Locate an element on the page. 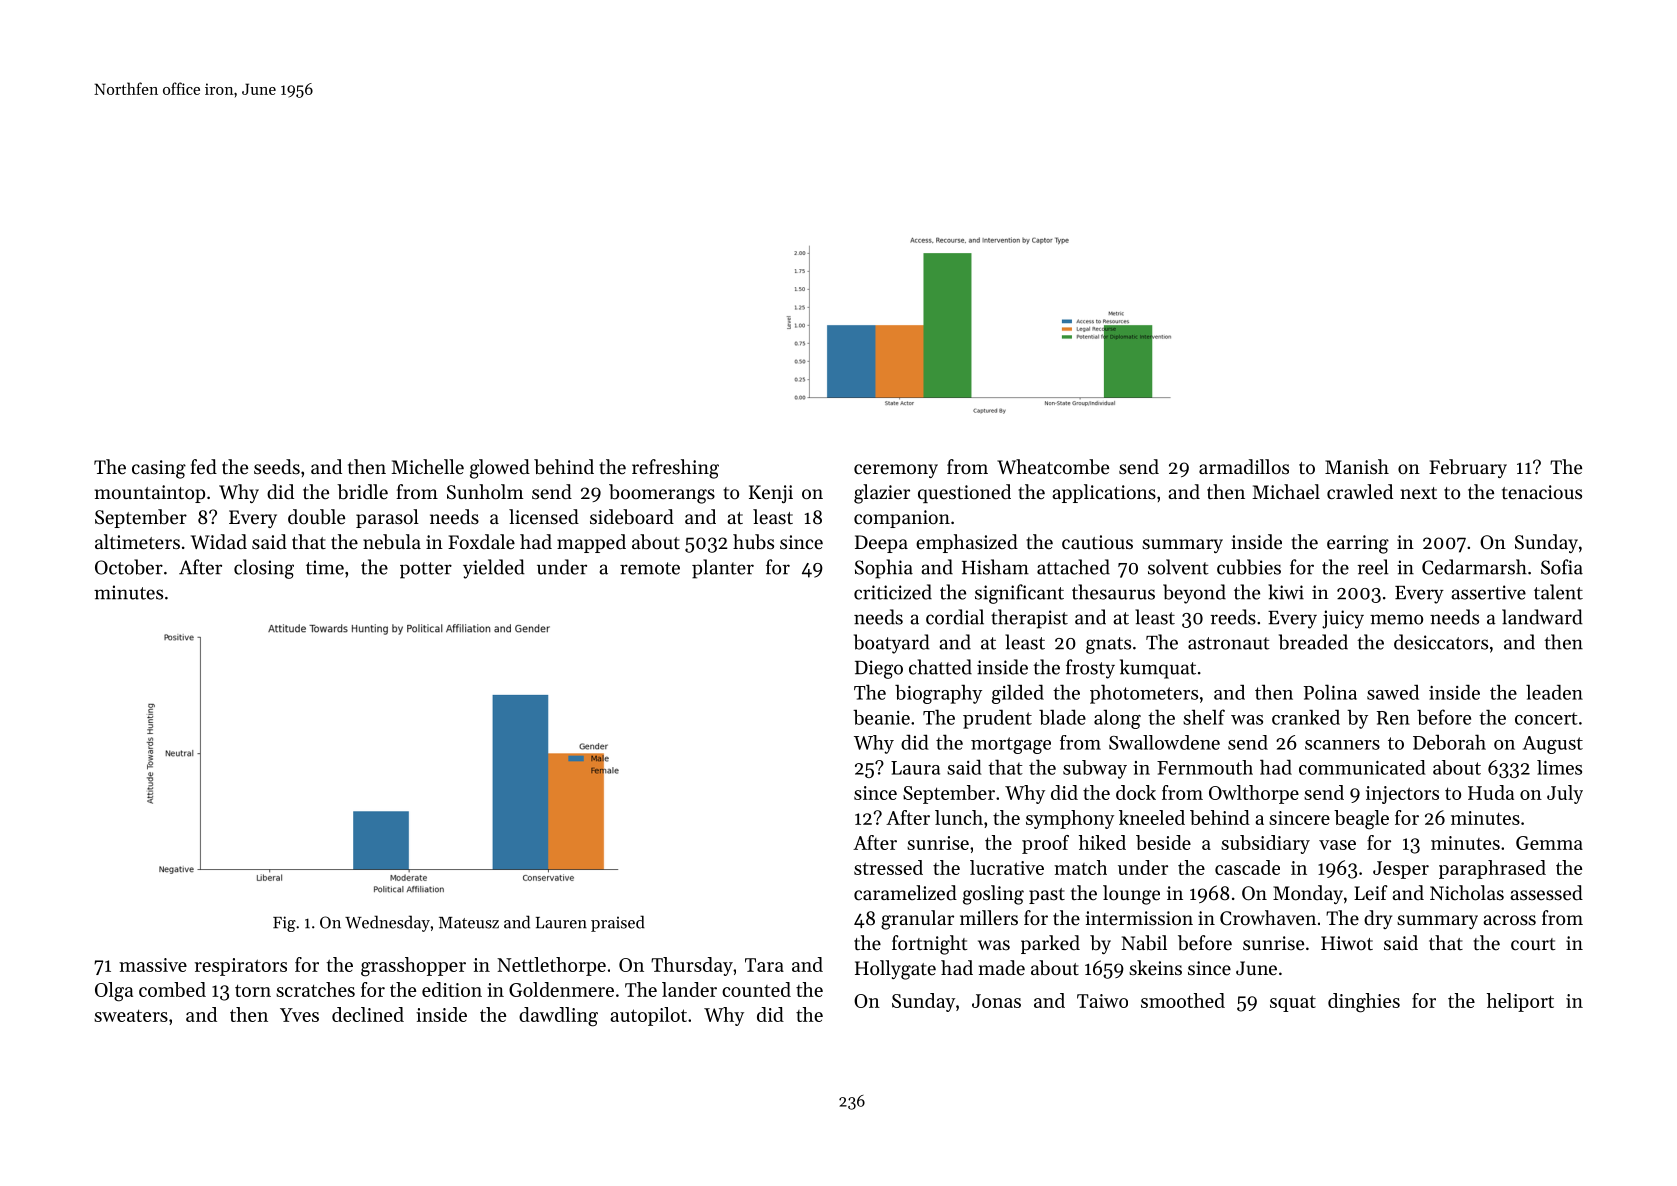 This document has width=1677, height=1186. seeds is located at coordinates (277, 467).
